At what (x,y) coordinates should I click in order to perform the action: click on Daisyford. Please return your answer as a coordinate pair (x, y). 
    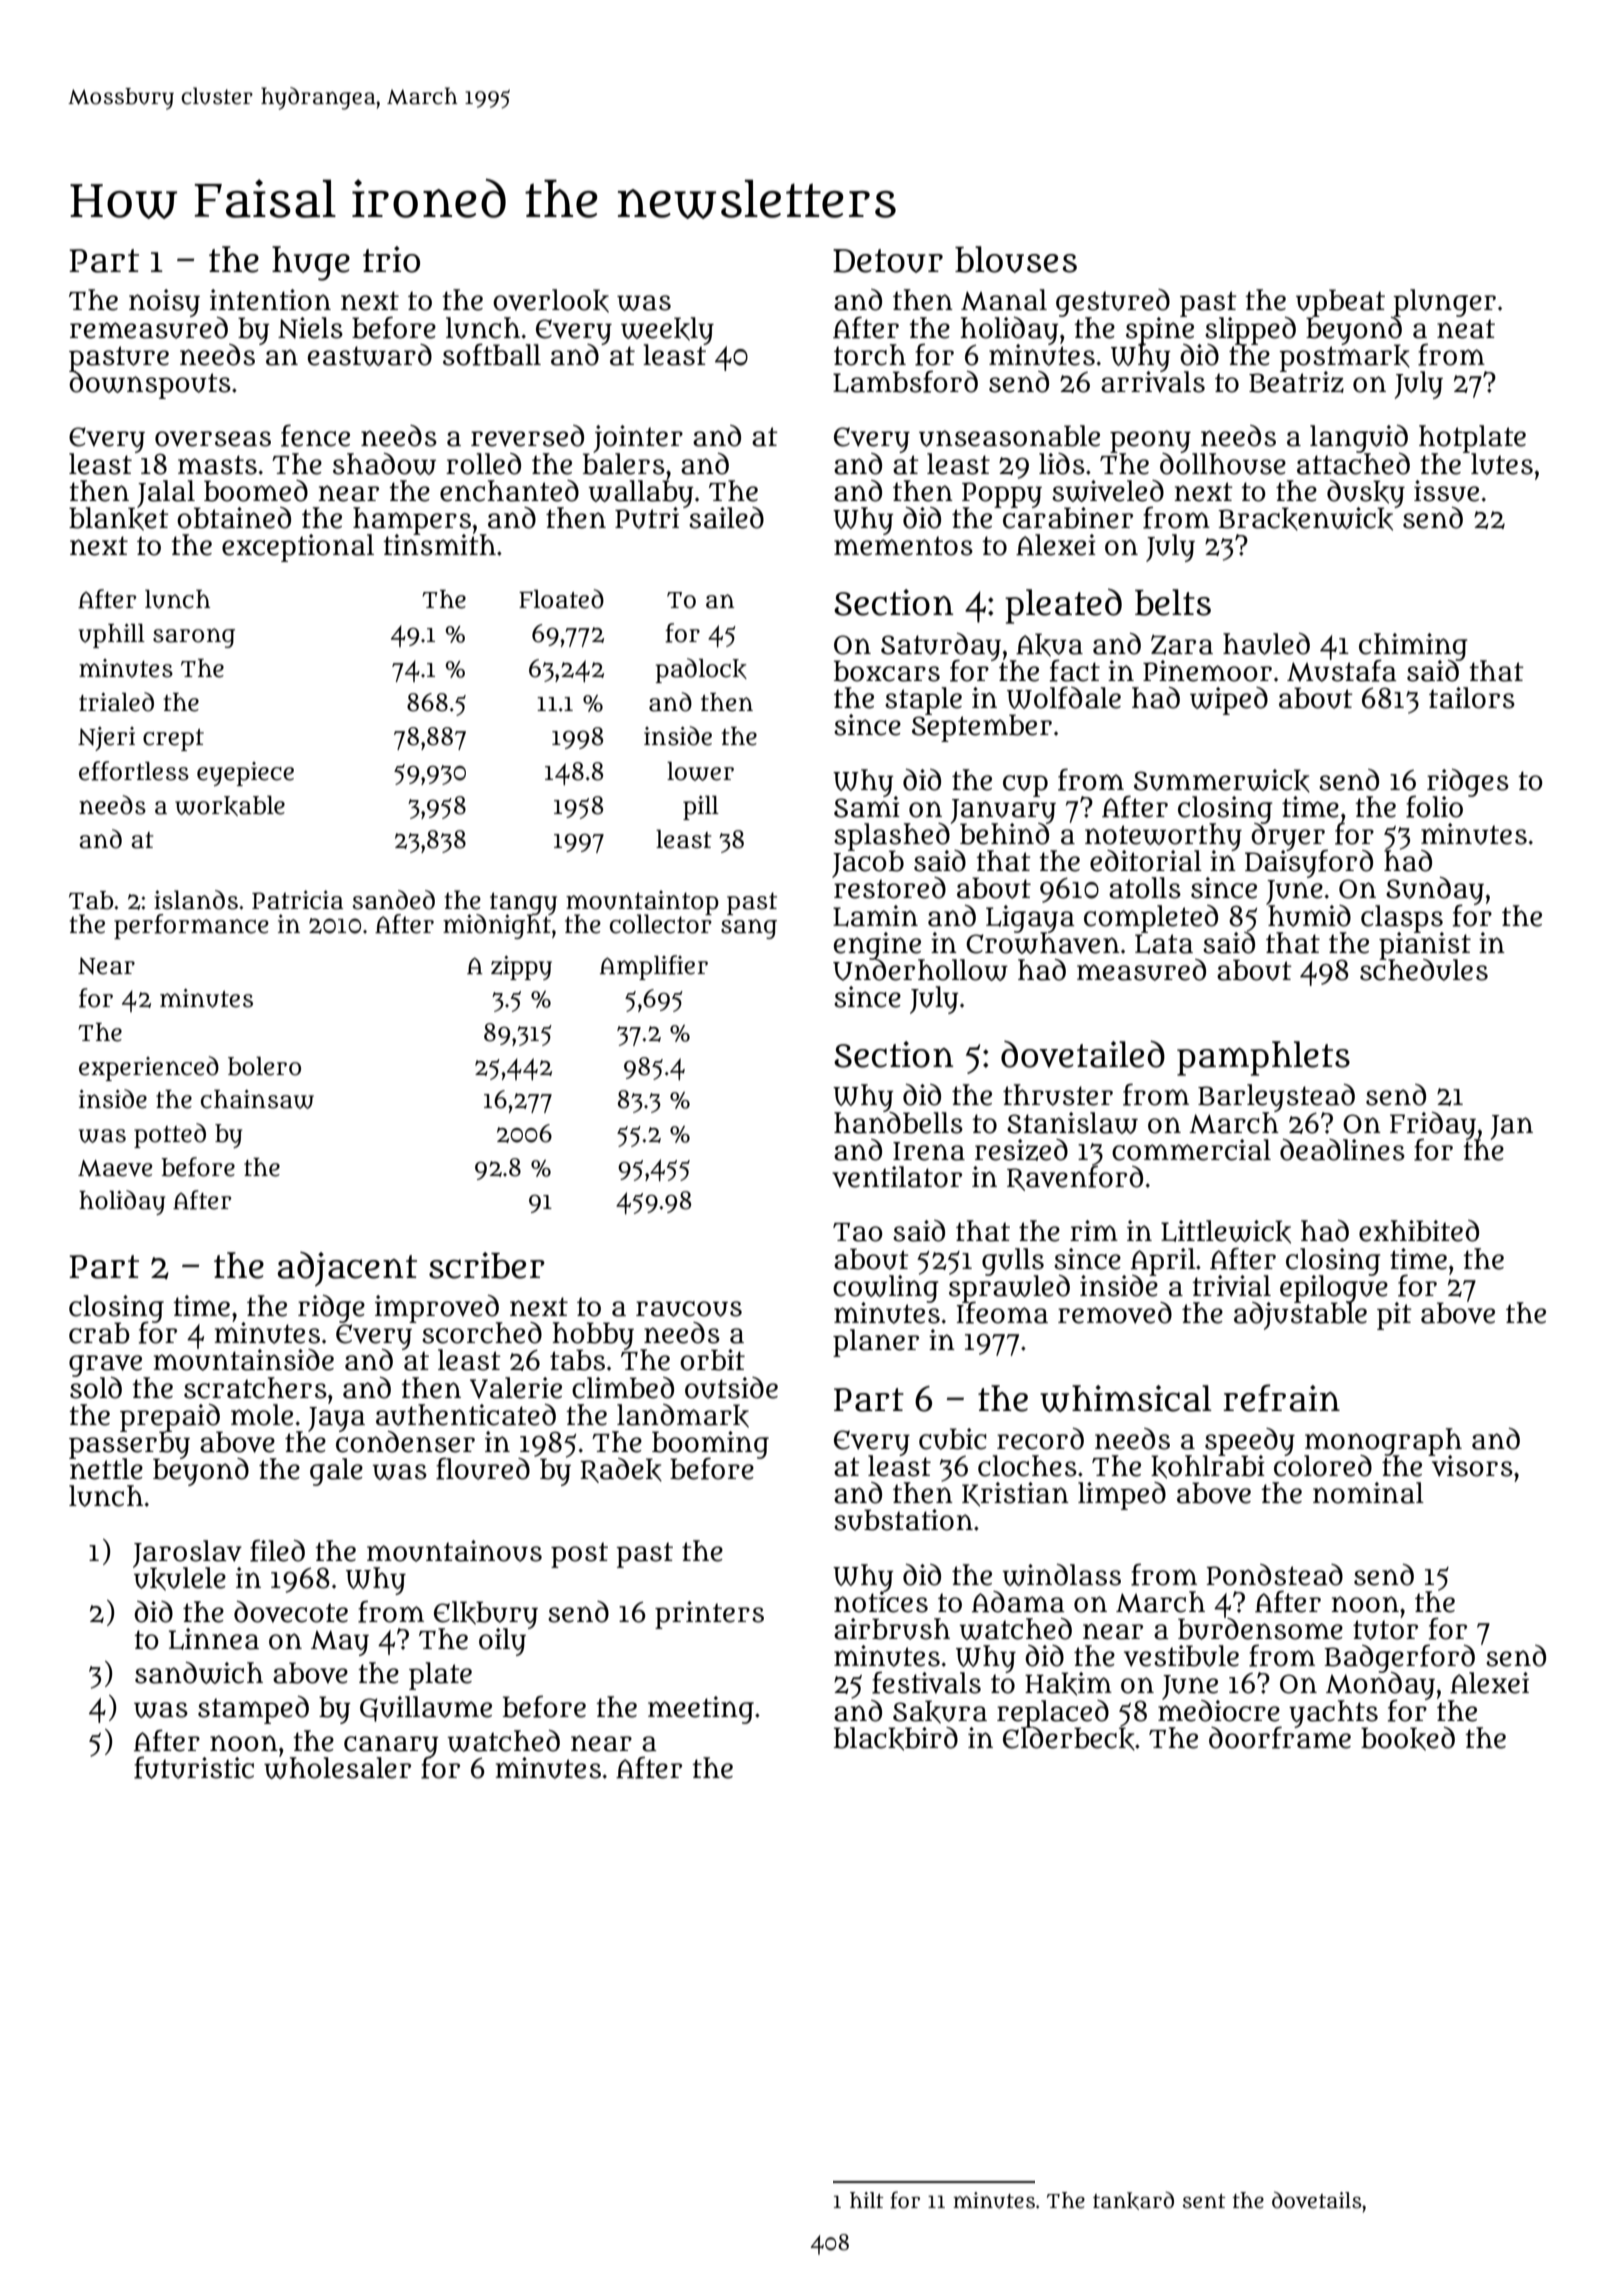
    Looking at the image, I should click on (1309, 864).
